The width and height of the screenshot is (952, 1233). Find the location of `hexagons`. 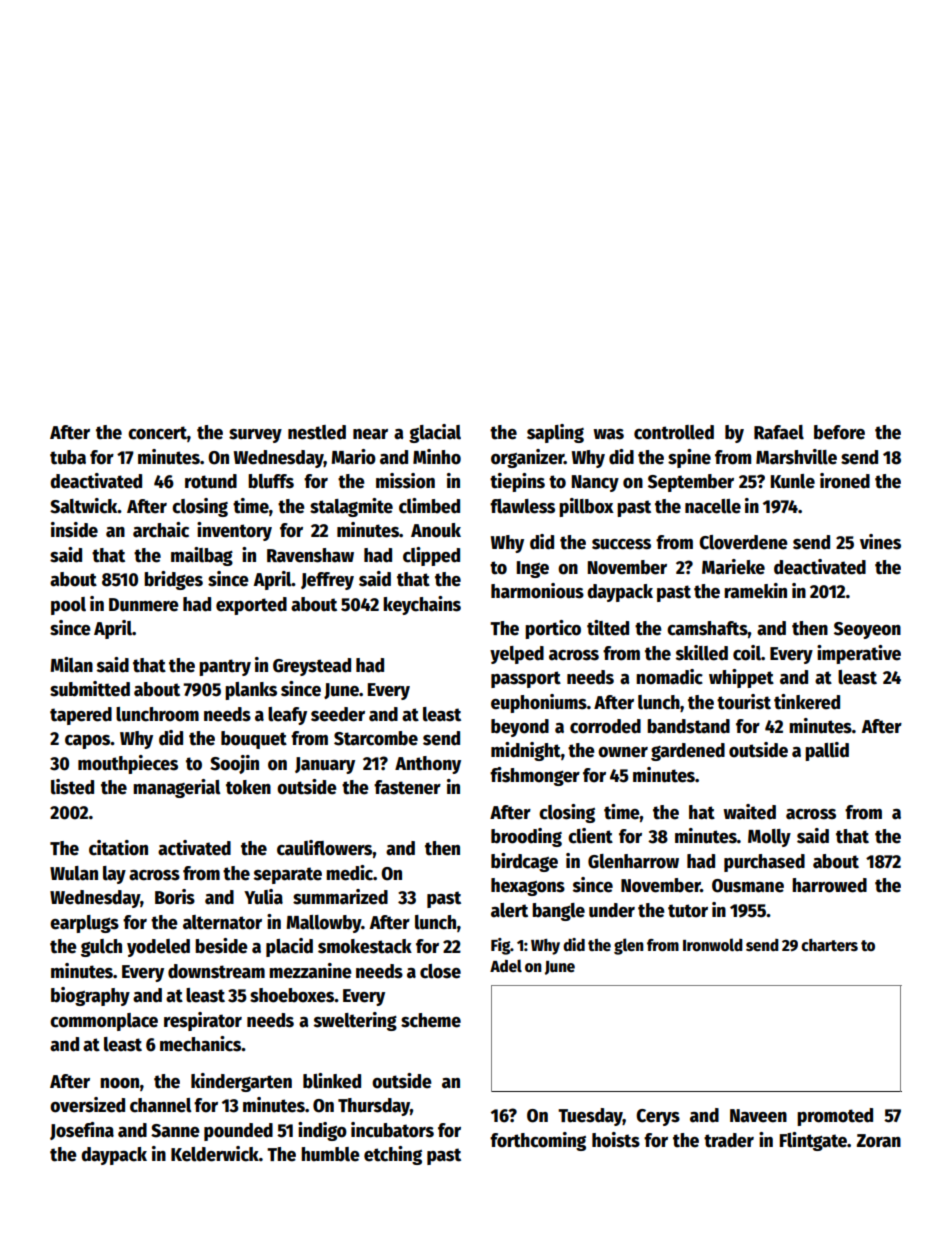

hexagons is located at coordinates (528, 887).
